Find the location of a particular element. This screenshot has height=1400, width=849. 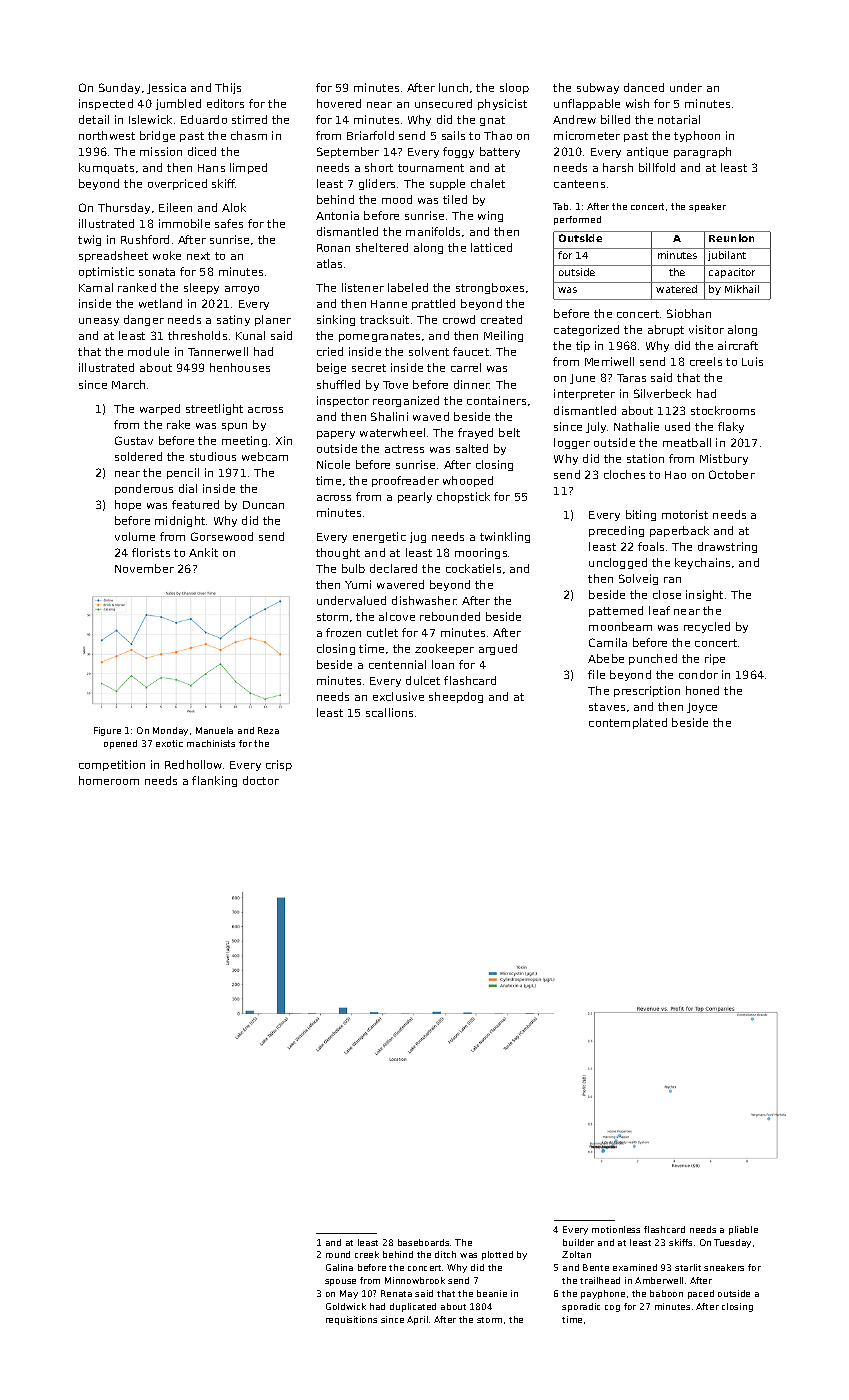

next is located at coordinates (198, 256).
